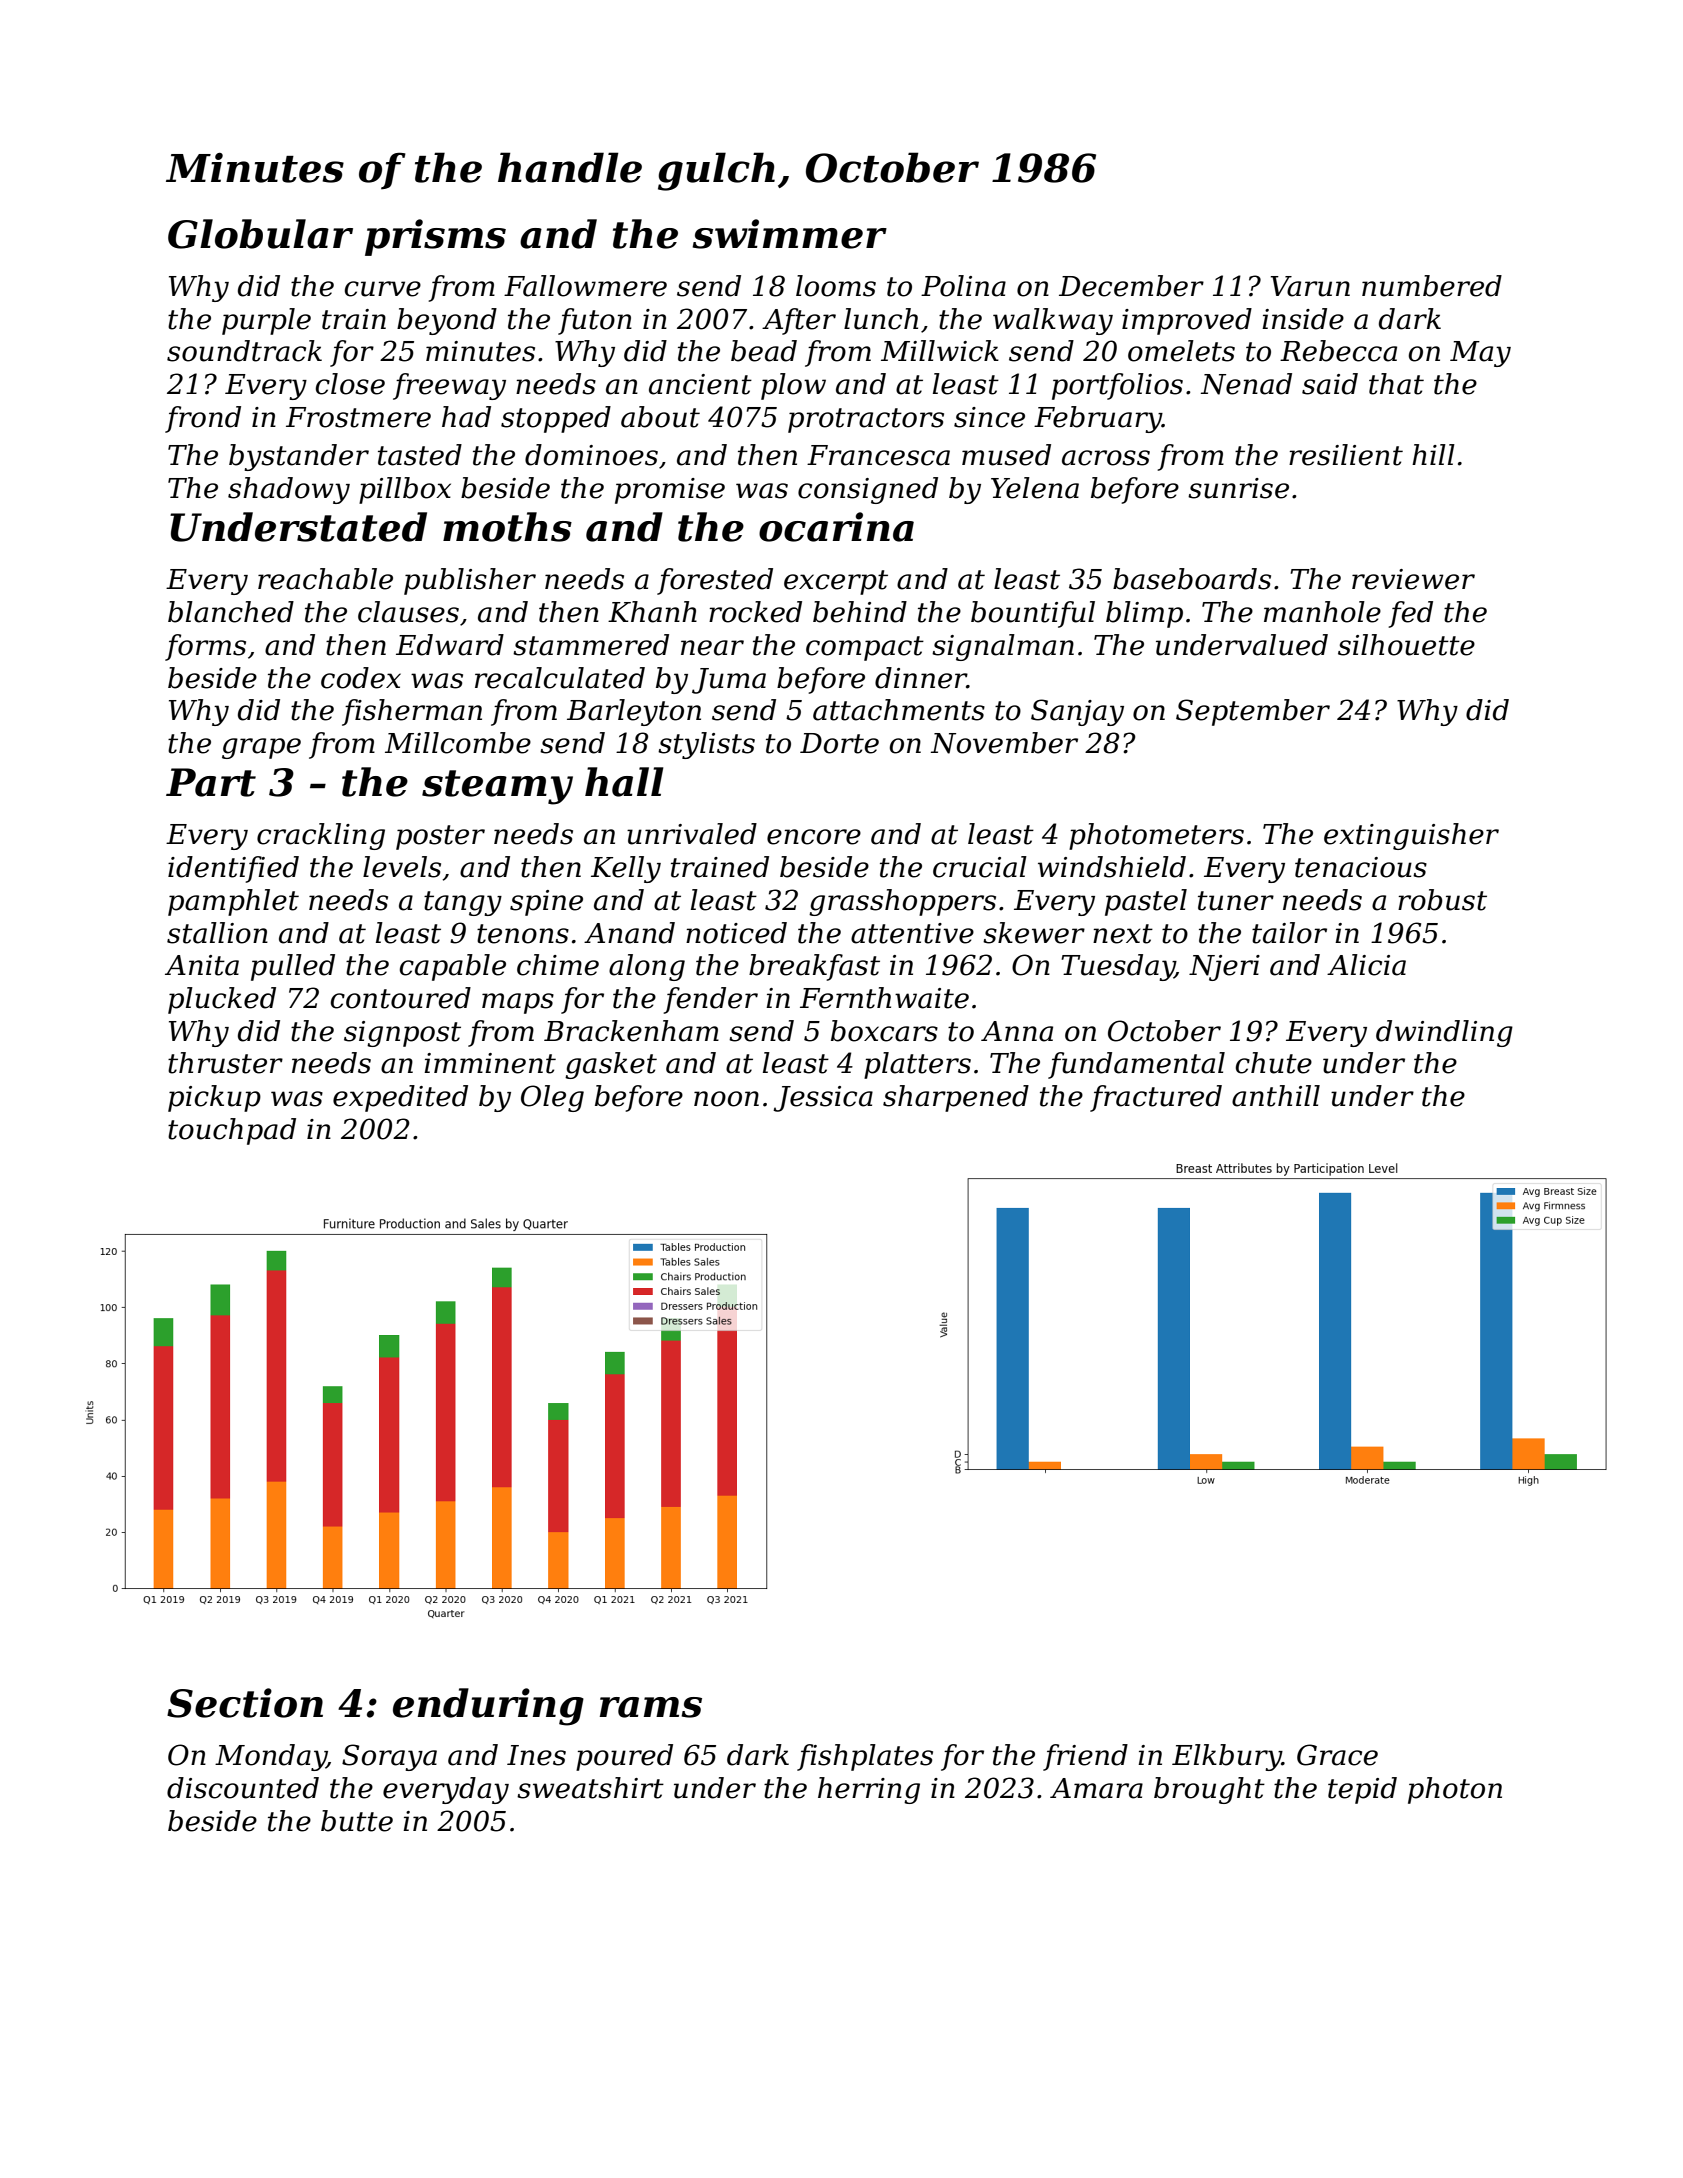 Image resolution: width=1683 pixels, height=2178 pixels. I want to click on tenacious, so click(1361, 867).
